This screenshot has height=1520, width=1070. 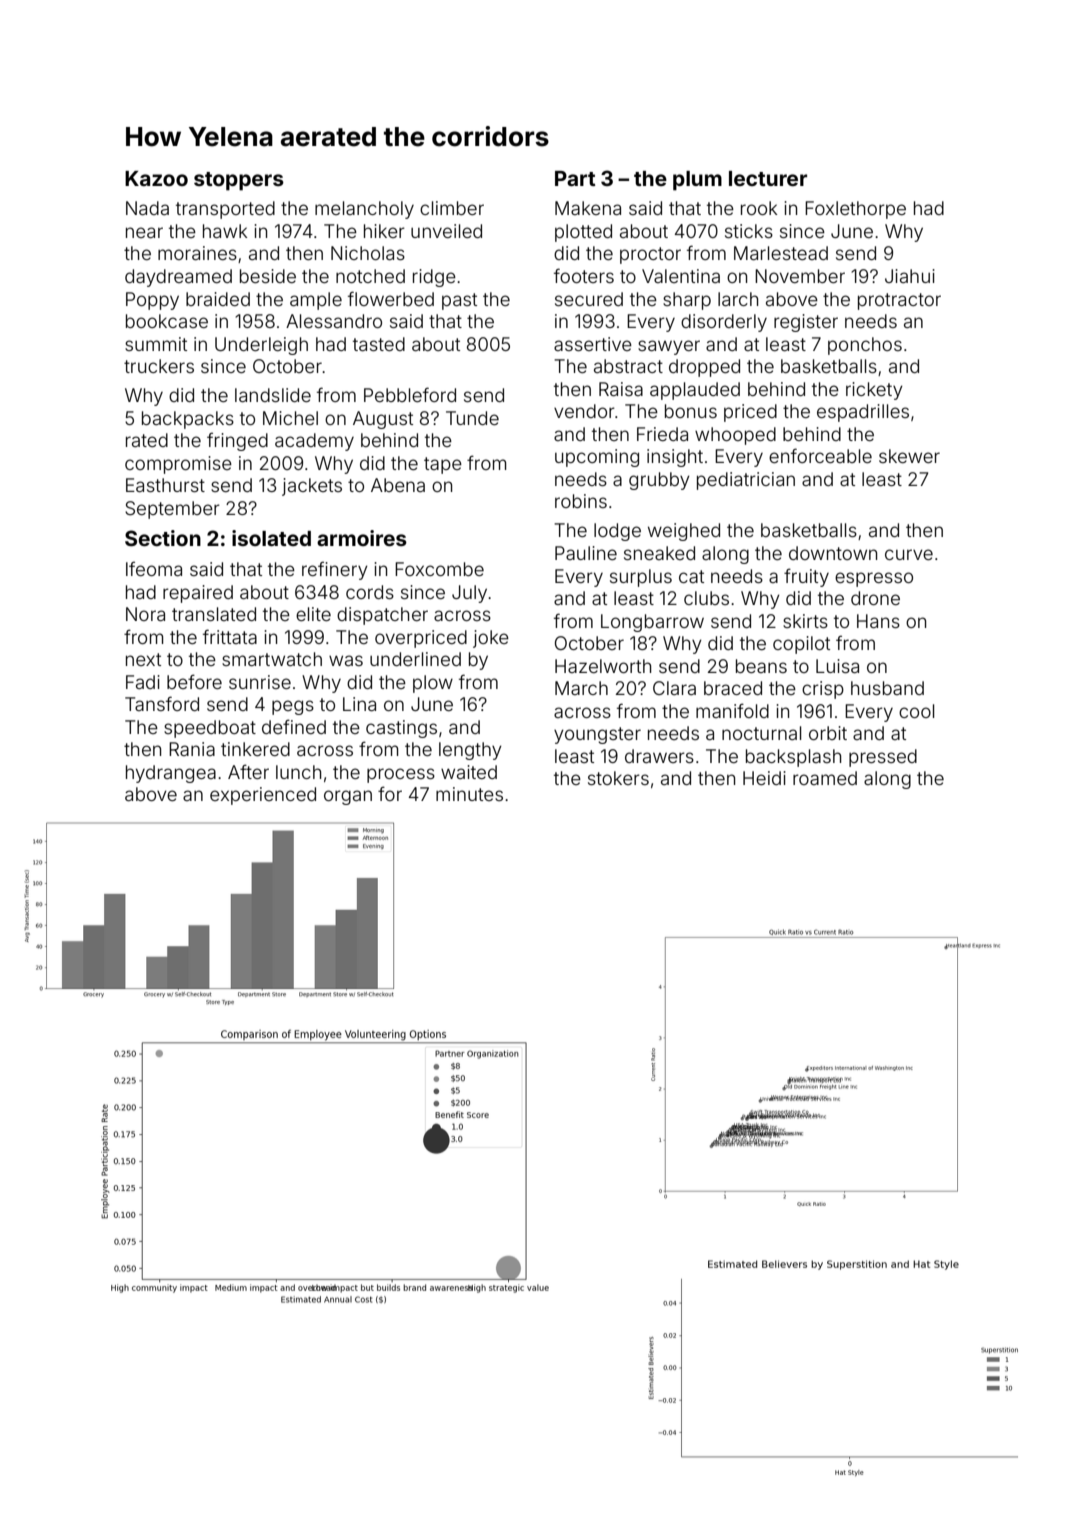 I want to click on Foxcombe, so click(x=439, y=569).
